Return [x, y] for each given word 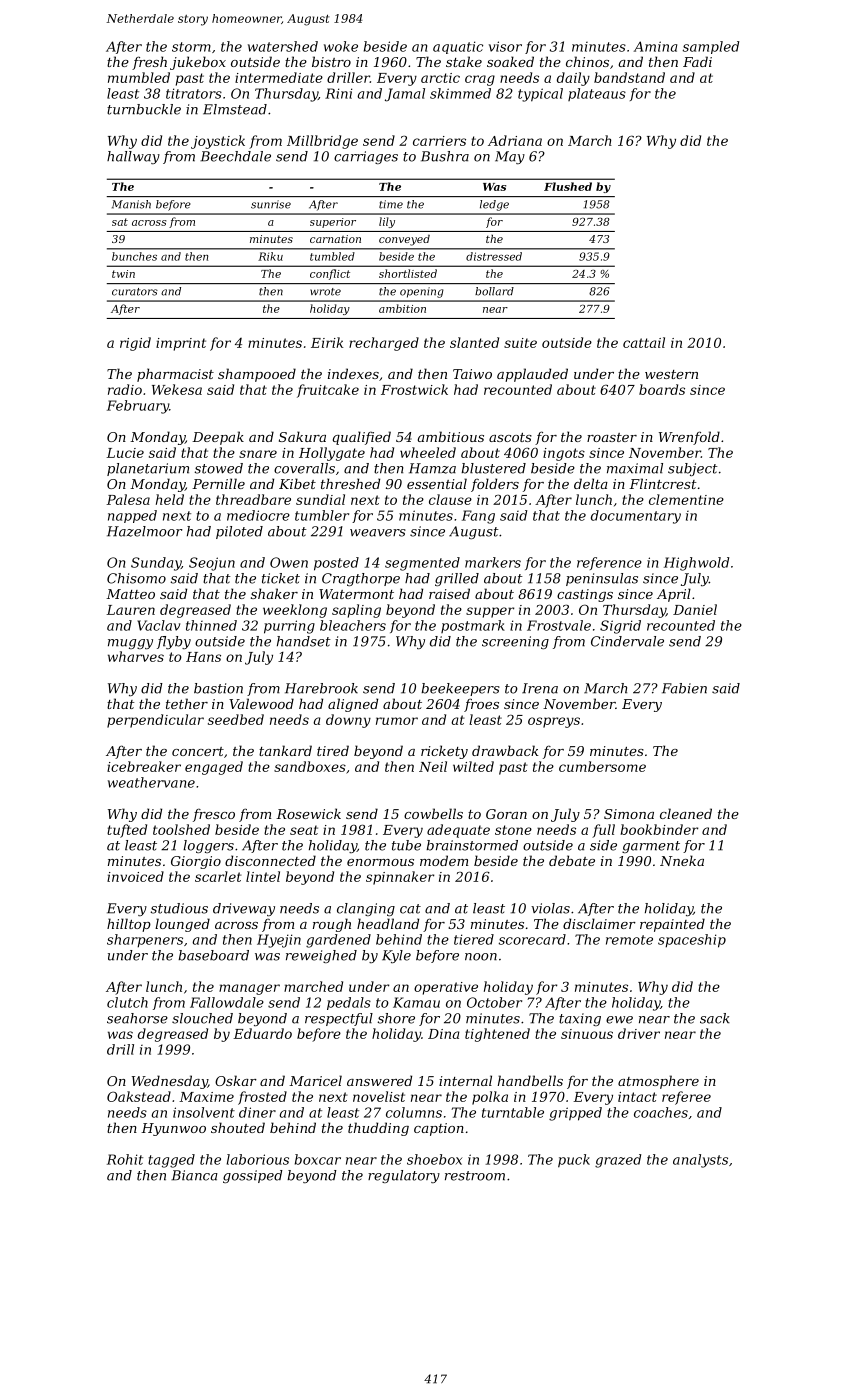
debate [572, 860]
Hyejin [279, 941]
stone [513, 830]
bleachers [353, 625]
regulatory [404, 1176]
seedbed [236, 719]
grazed [618, 1161]
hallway [133, 157]
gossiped [253, 1176]
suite [520, 343]
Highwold [696, 564]
